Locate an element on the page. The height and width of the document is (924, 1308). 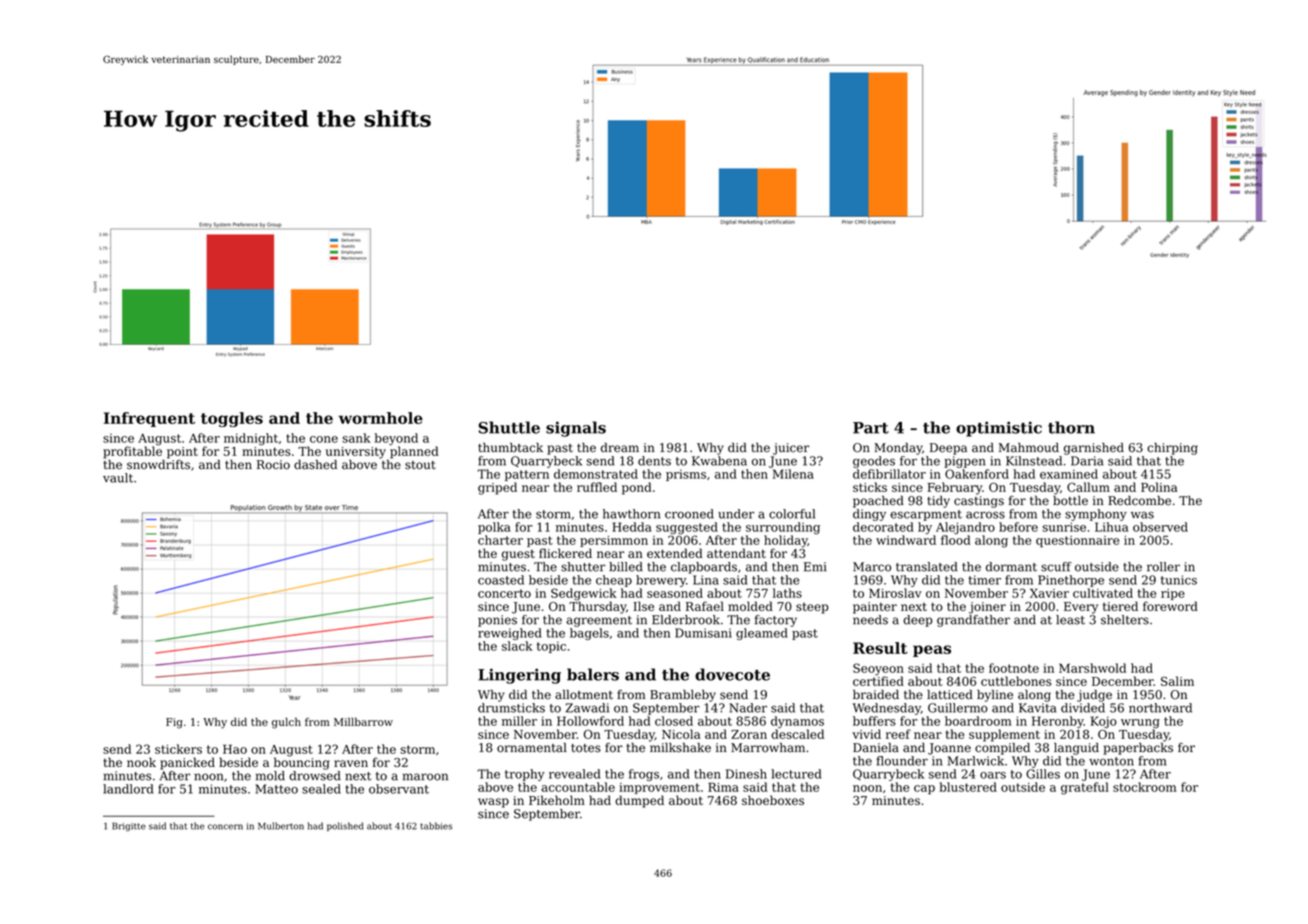
signals is located at coordinates (576, 429).
